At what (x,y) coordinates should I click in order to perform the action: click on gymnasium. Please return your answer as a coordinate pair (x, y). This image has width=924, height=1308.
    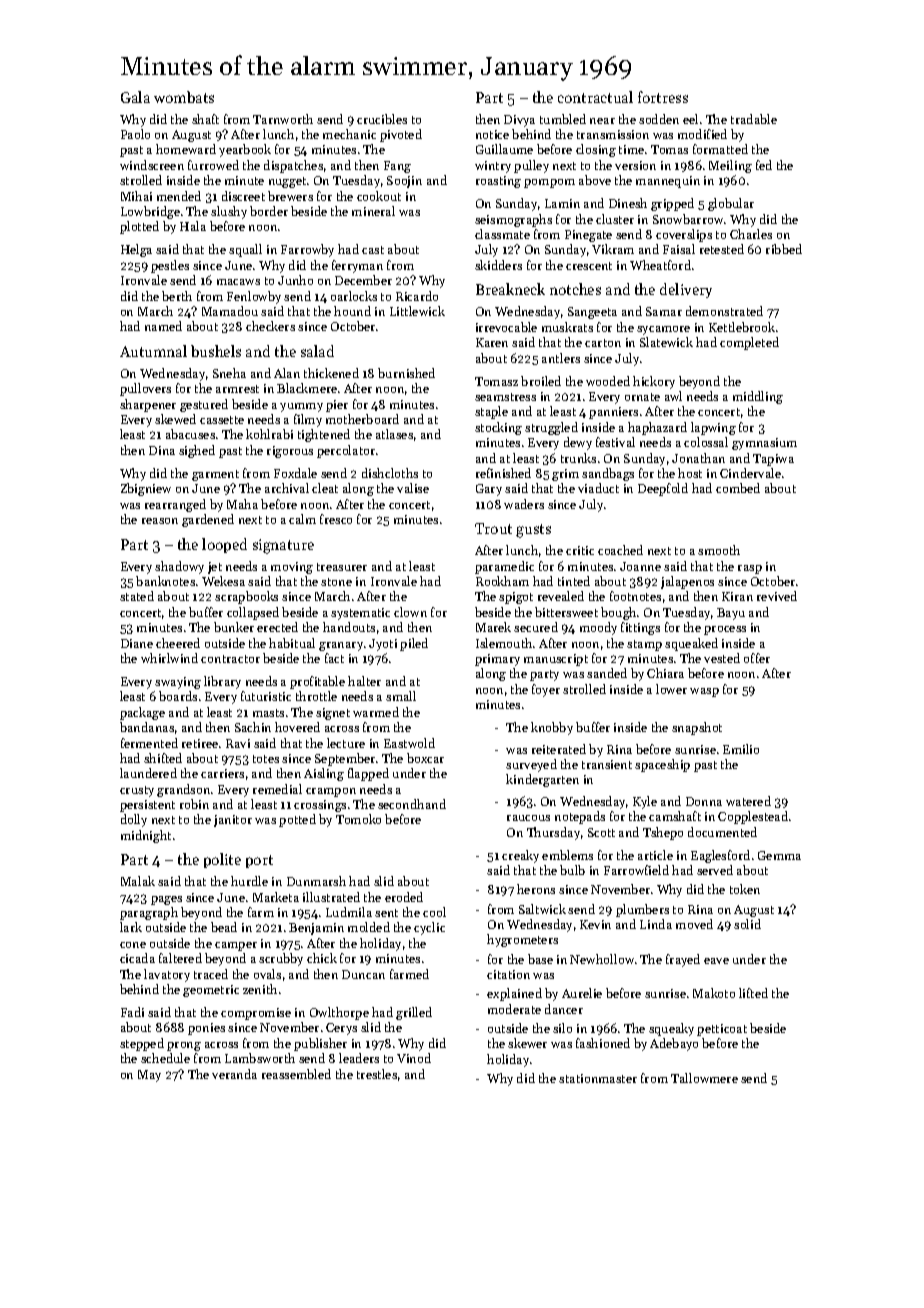
    Looking at the image, I should click on (764, 444).
